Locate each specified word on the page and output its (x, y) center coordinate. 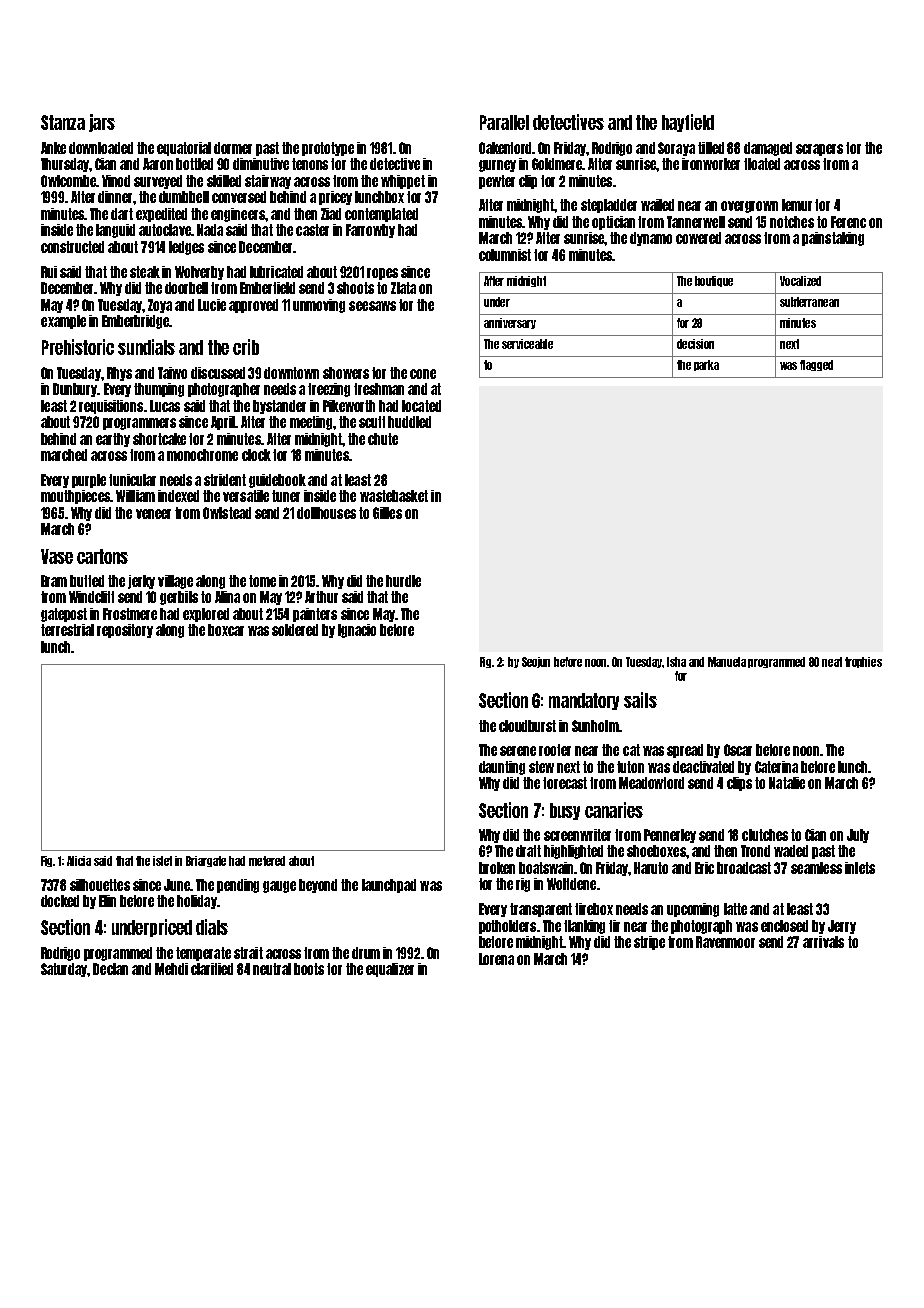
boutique (714, 281)
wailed (657, 205)
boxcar (226, 630)
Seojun (536, 662)
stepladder (609, 206)
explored (206, 615)
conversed (239, 197)
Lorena (496, 959)
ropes (382, 274)
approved (253, 306)
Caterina (776, 767)
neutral (272, 969)
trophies (863, 662)
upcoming (693, 910)
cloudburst (527, 726)
